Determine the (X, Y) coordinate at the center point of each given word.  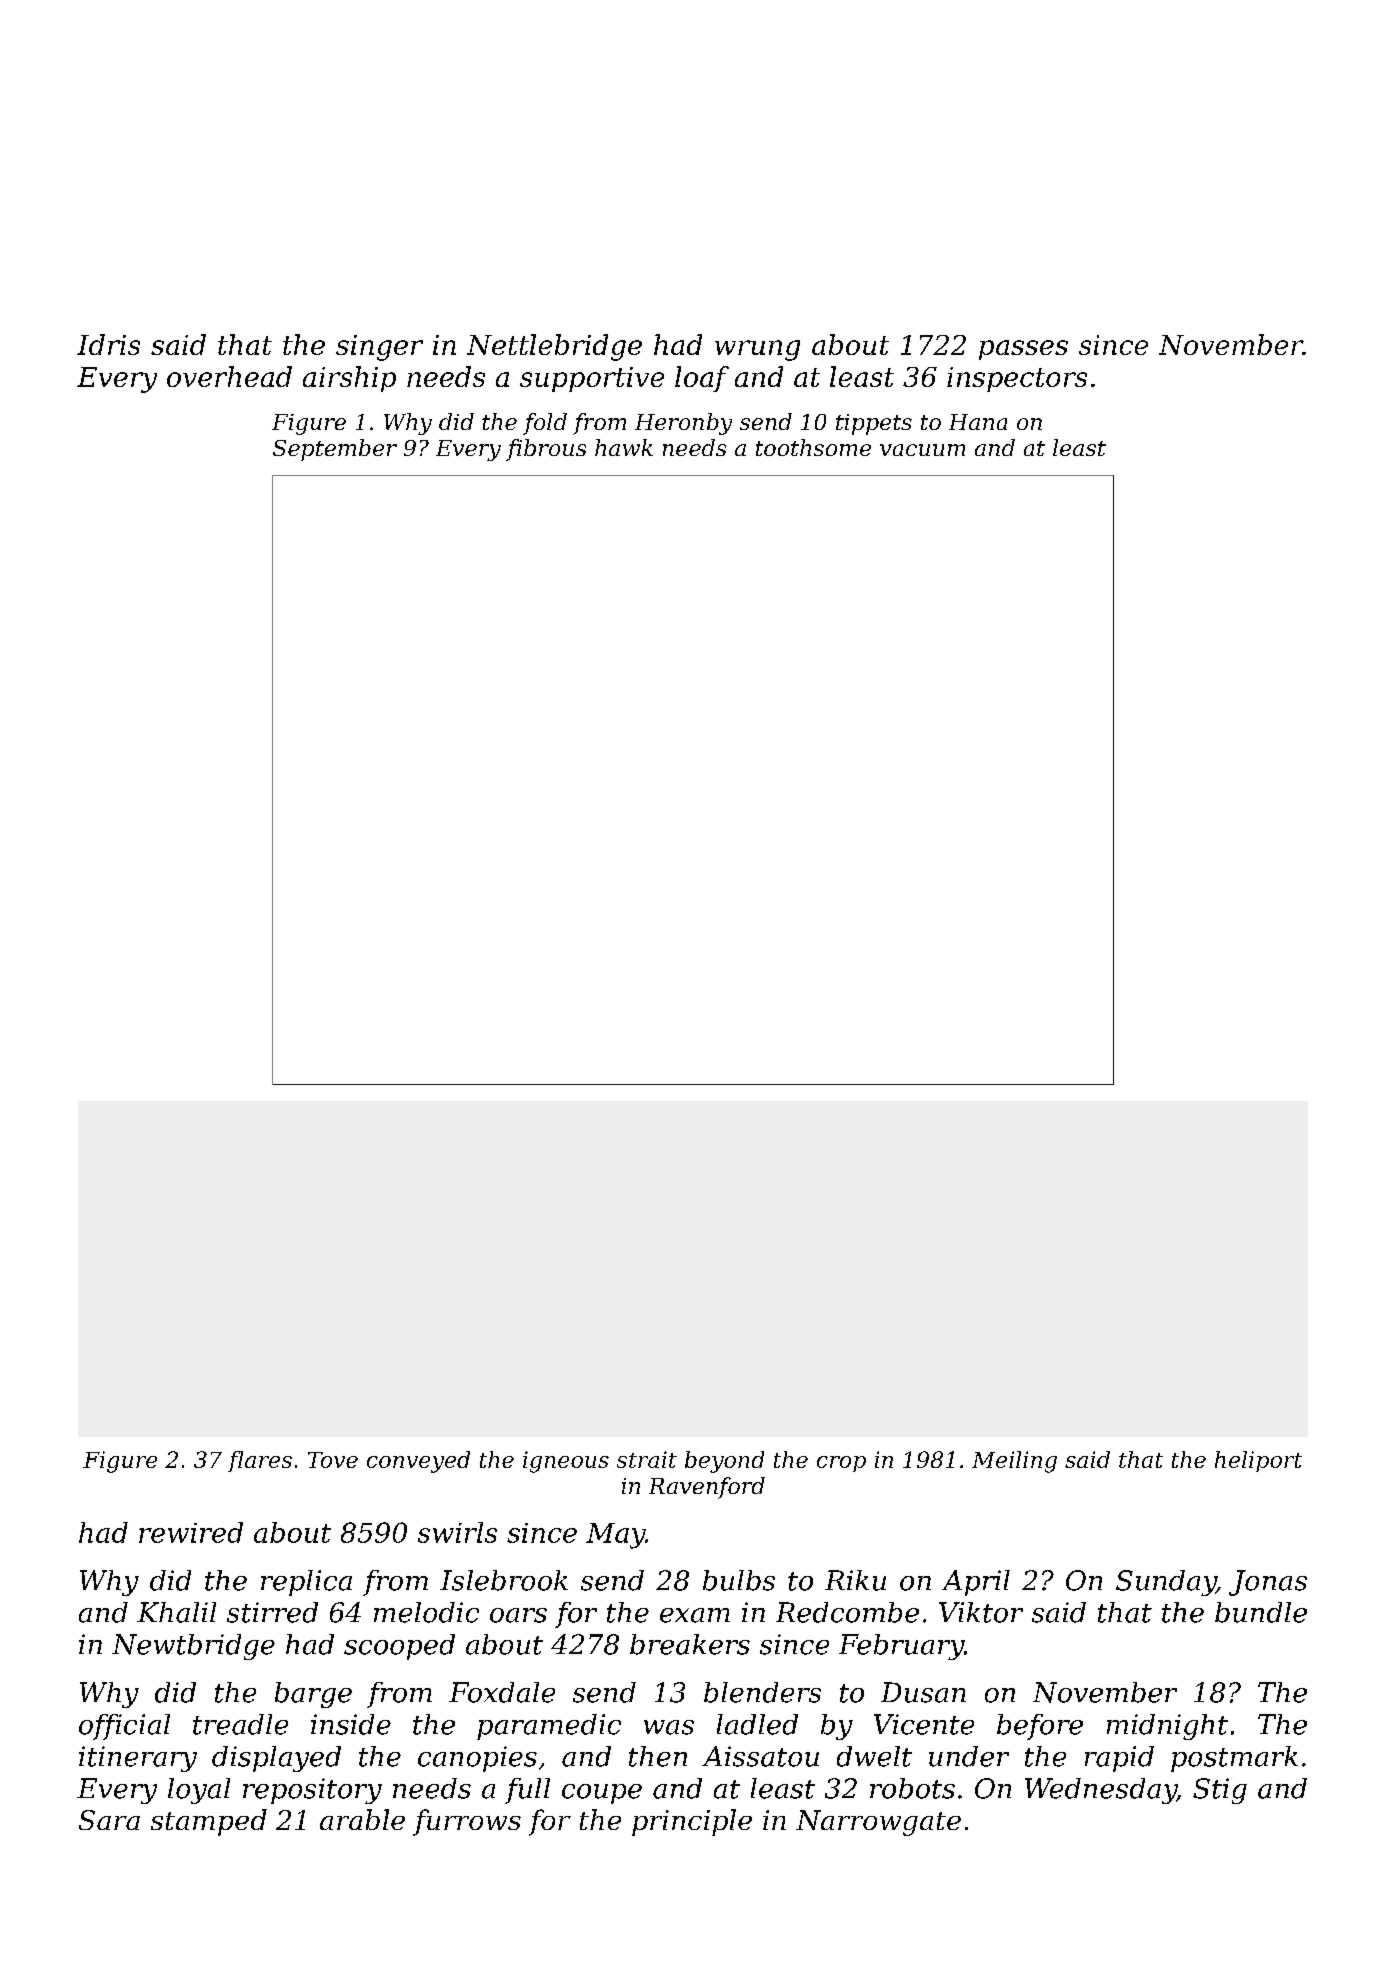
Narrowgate (878, 1823)
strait (647, 1459)
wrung (757, 350)
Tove (333, 1460)
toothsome (813, 447)
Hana (978, 422)
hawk (624, 447)
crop (841, 1464)
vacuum (922, 450)
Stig (1220, 1791)
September (335, 450)
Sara (109, 1820)
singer (379, 348)
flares (260, 1461)
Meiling (1014, 1462)
